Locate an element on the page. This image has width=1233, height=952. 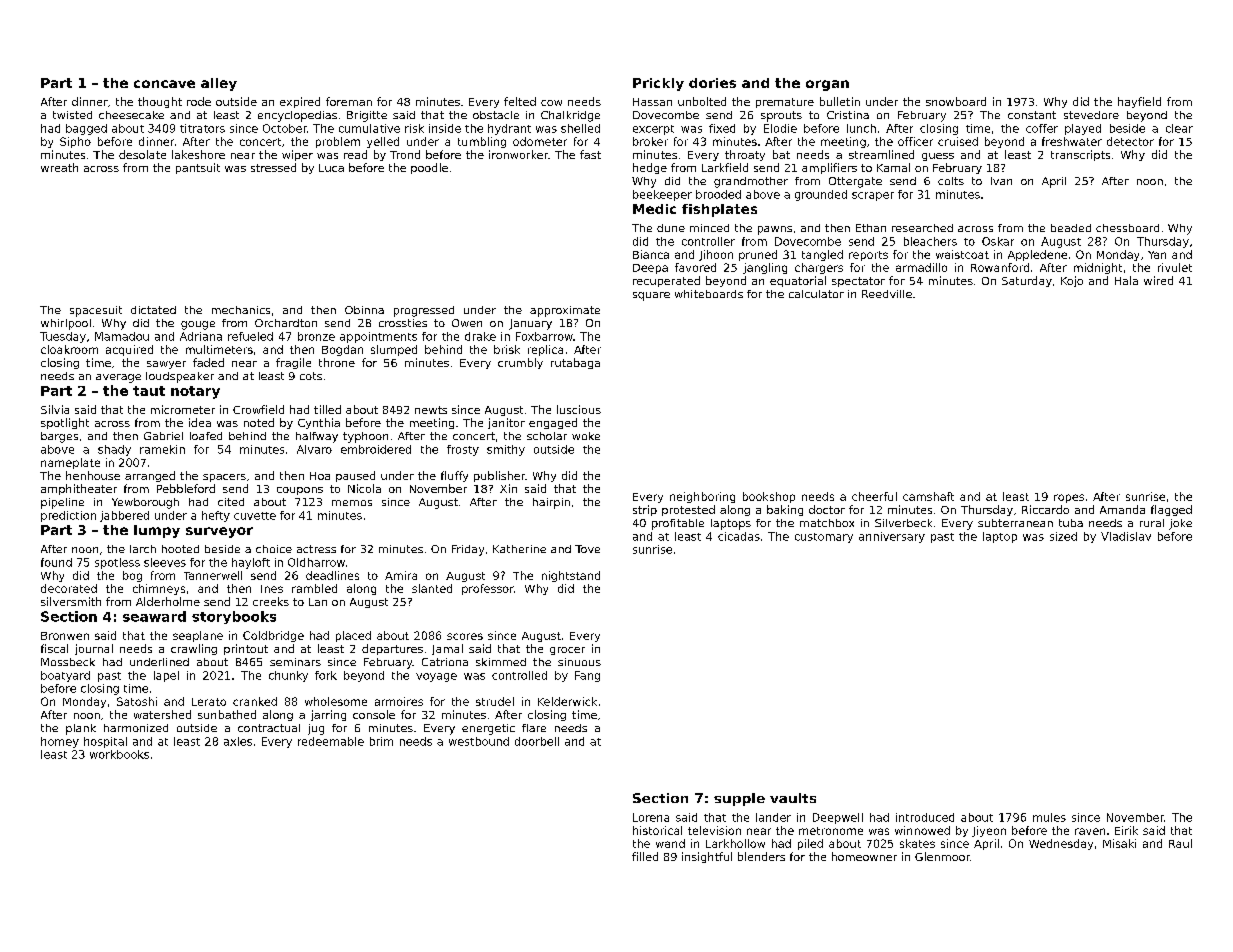
mules is located at coordinates (1049, 817).
